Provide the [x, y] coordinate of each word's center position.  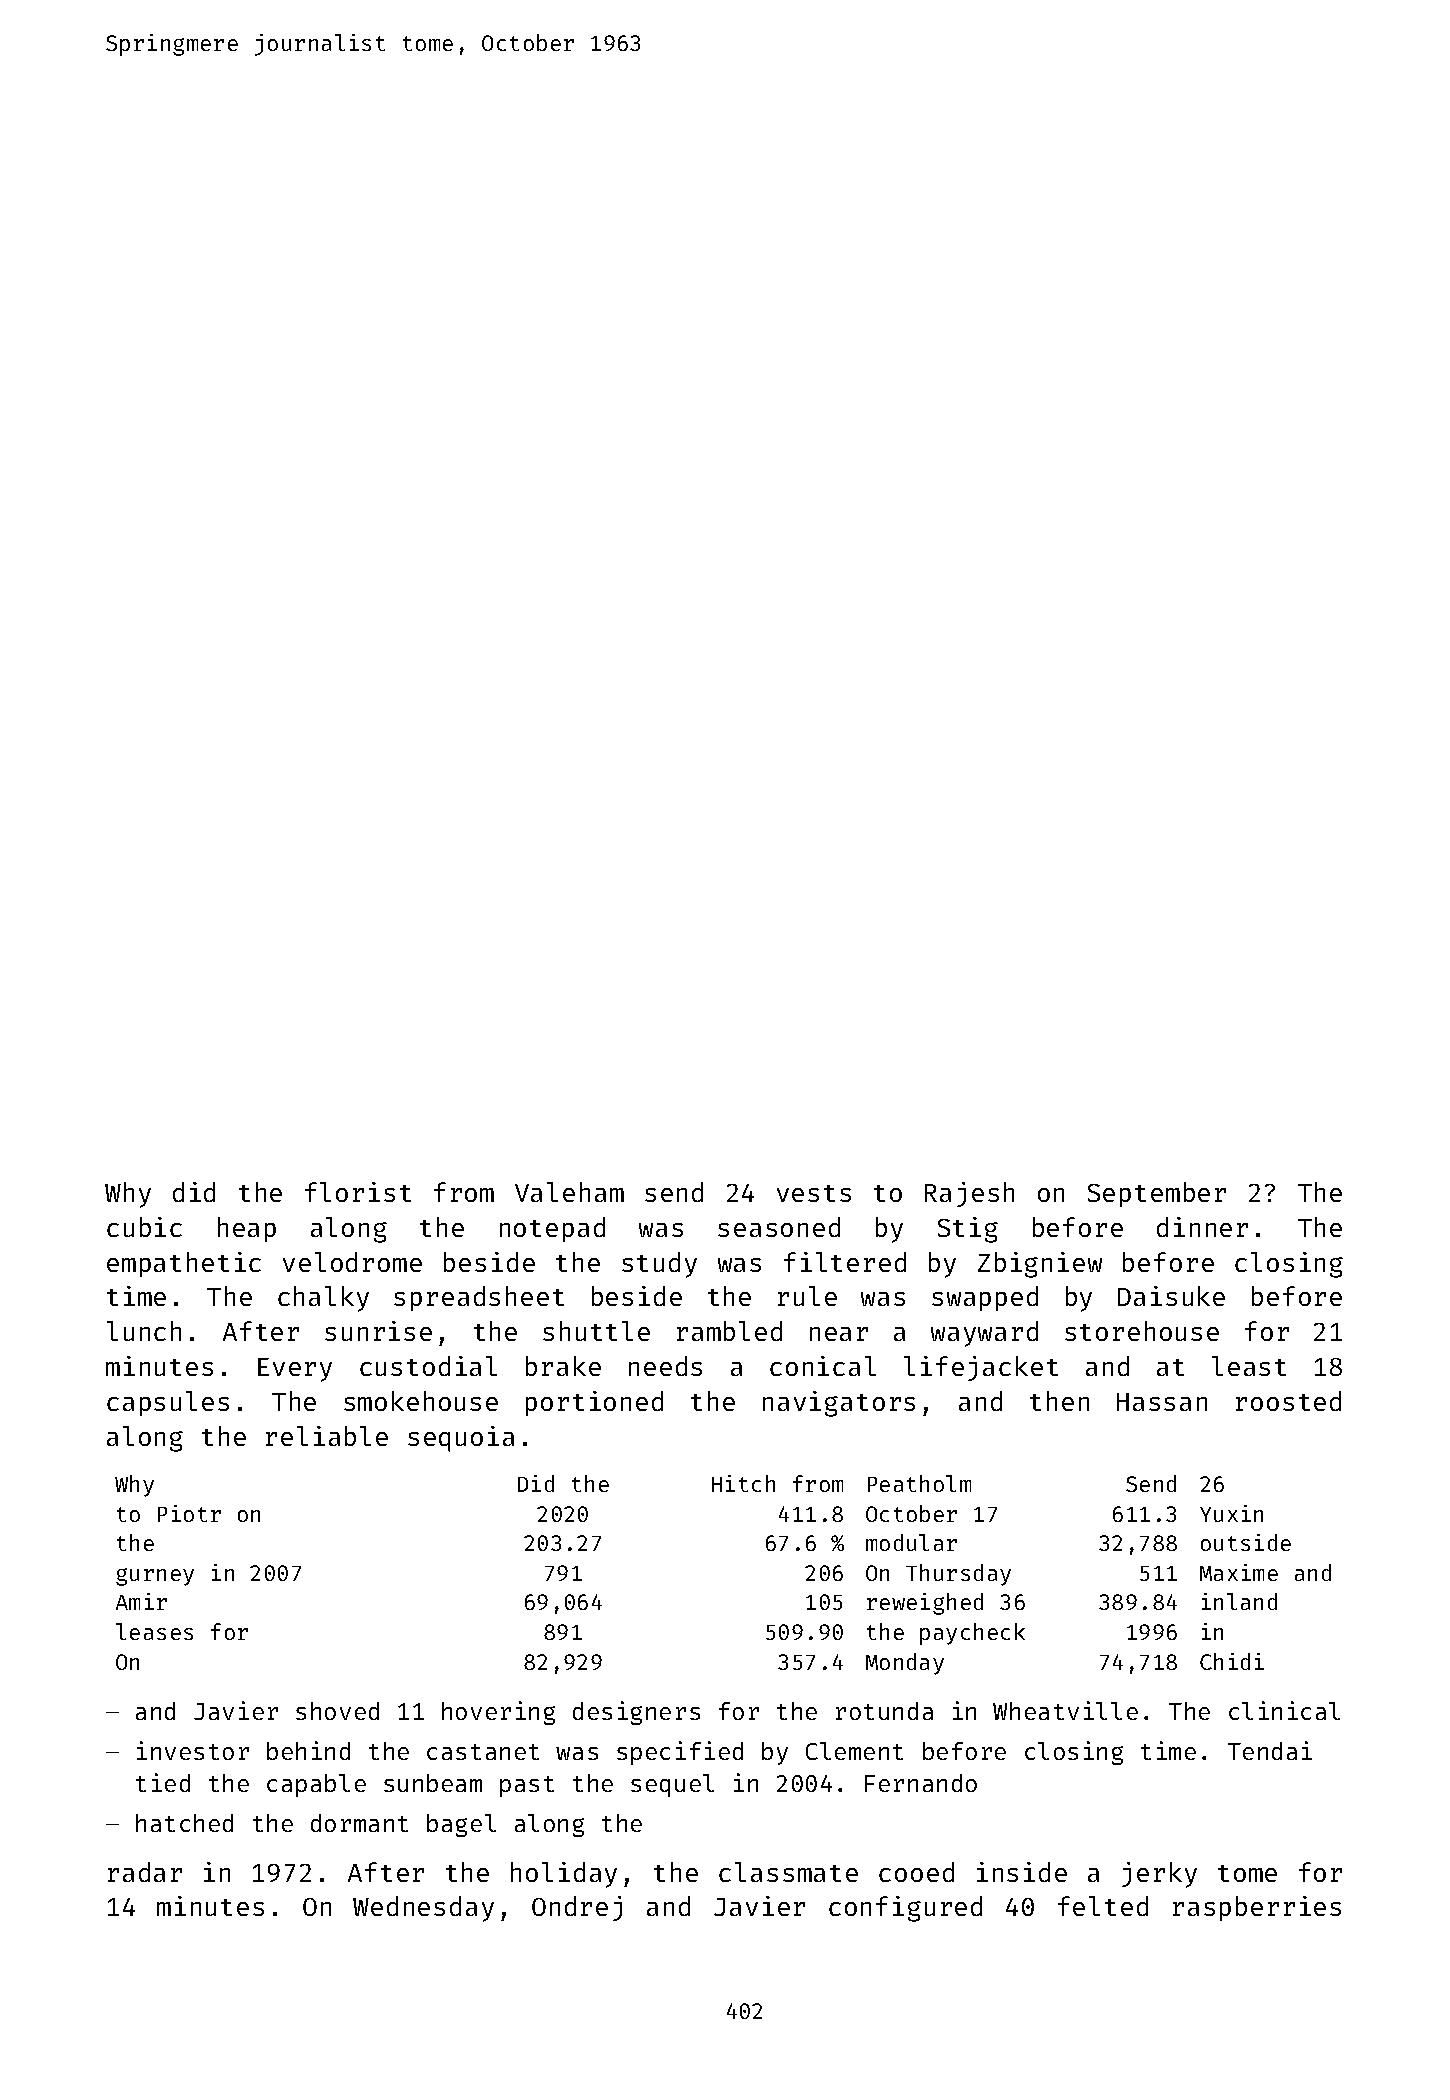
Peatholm [919, 1483]
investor [193, 1750]
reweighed [925, 1604]
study [659, 1265]
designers [636, 1713]
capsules [168, 1403]
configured [905, 1909]
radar [145, 1872]
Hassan [1162, 1402]
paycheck [972, 1634]
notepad [552, 1229]
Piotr [189, 1513]
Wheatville [1065, 1710]
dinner [1202, 1227]
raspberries [1257, 1908]
